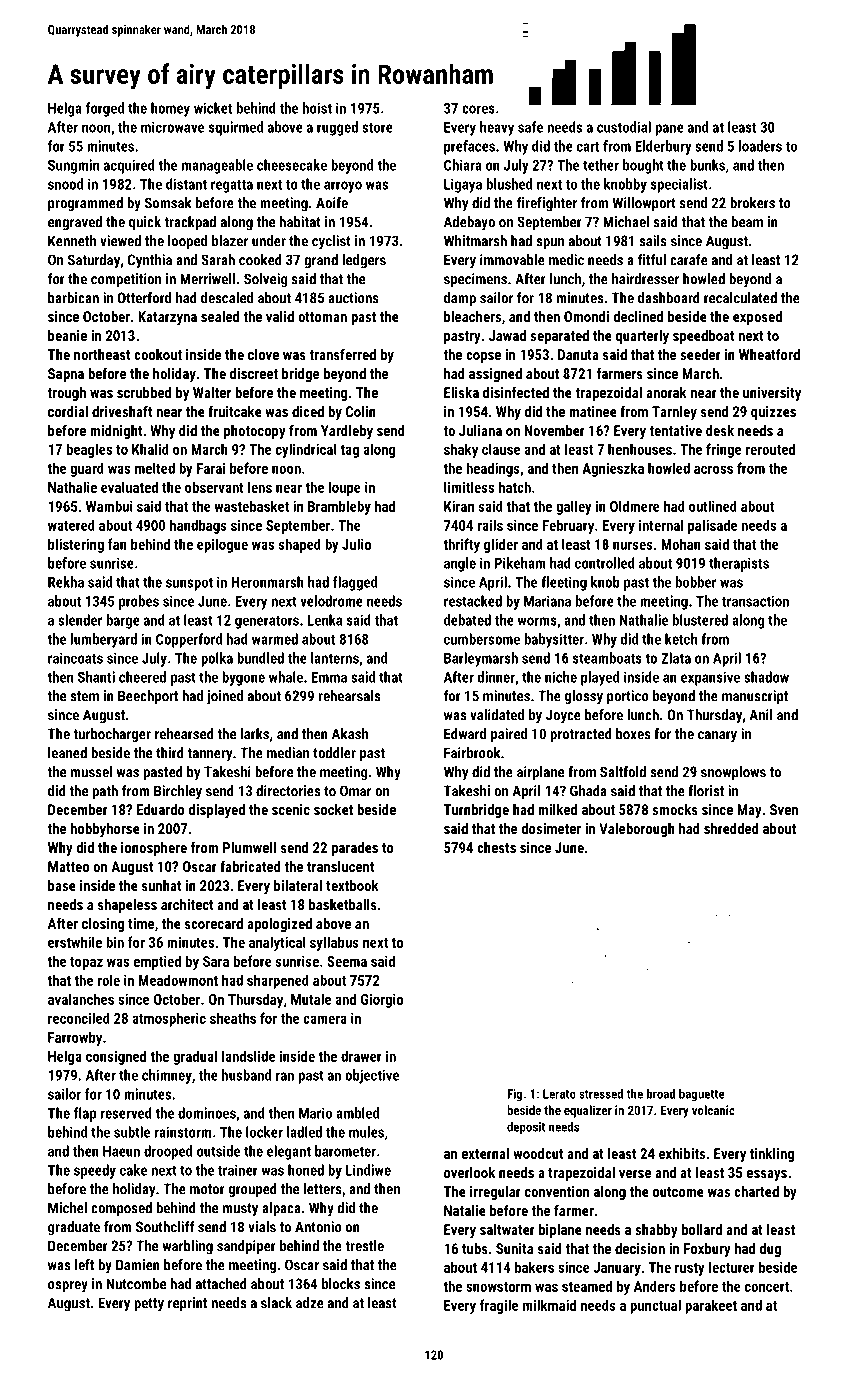  I want to click on custodial, so click(624, 127).
